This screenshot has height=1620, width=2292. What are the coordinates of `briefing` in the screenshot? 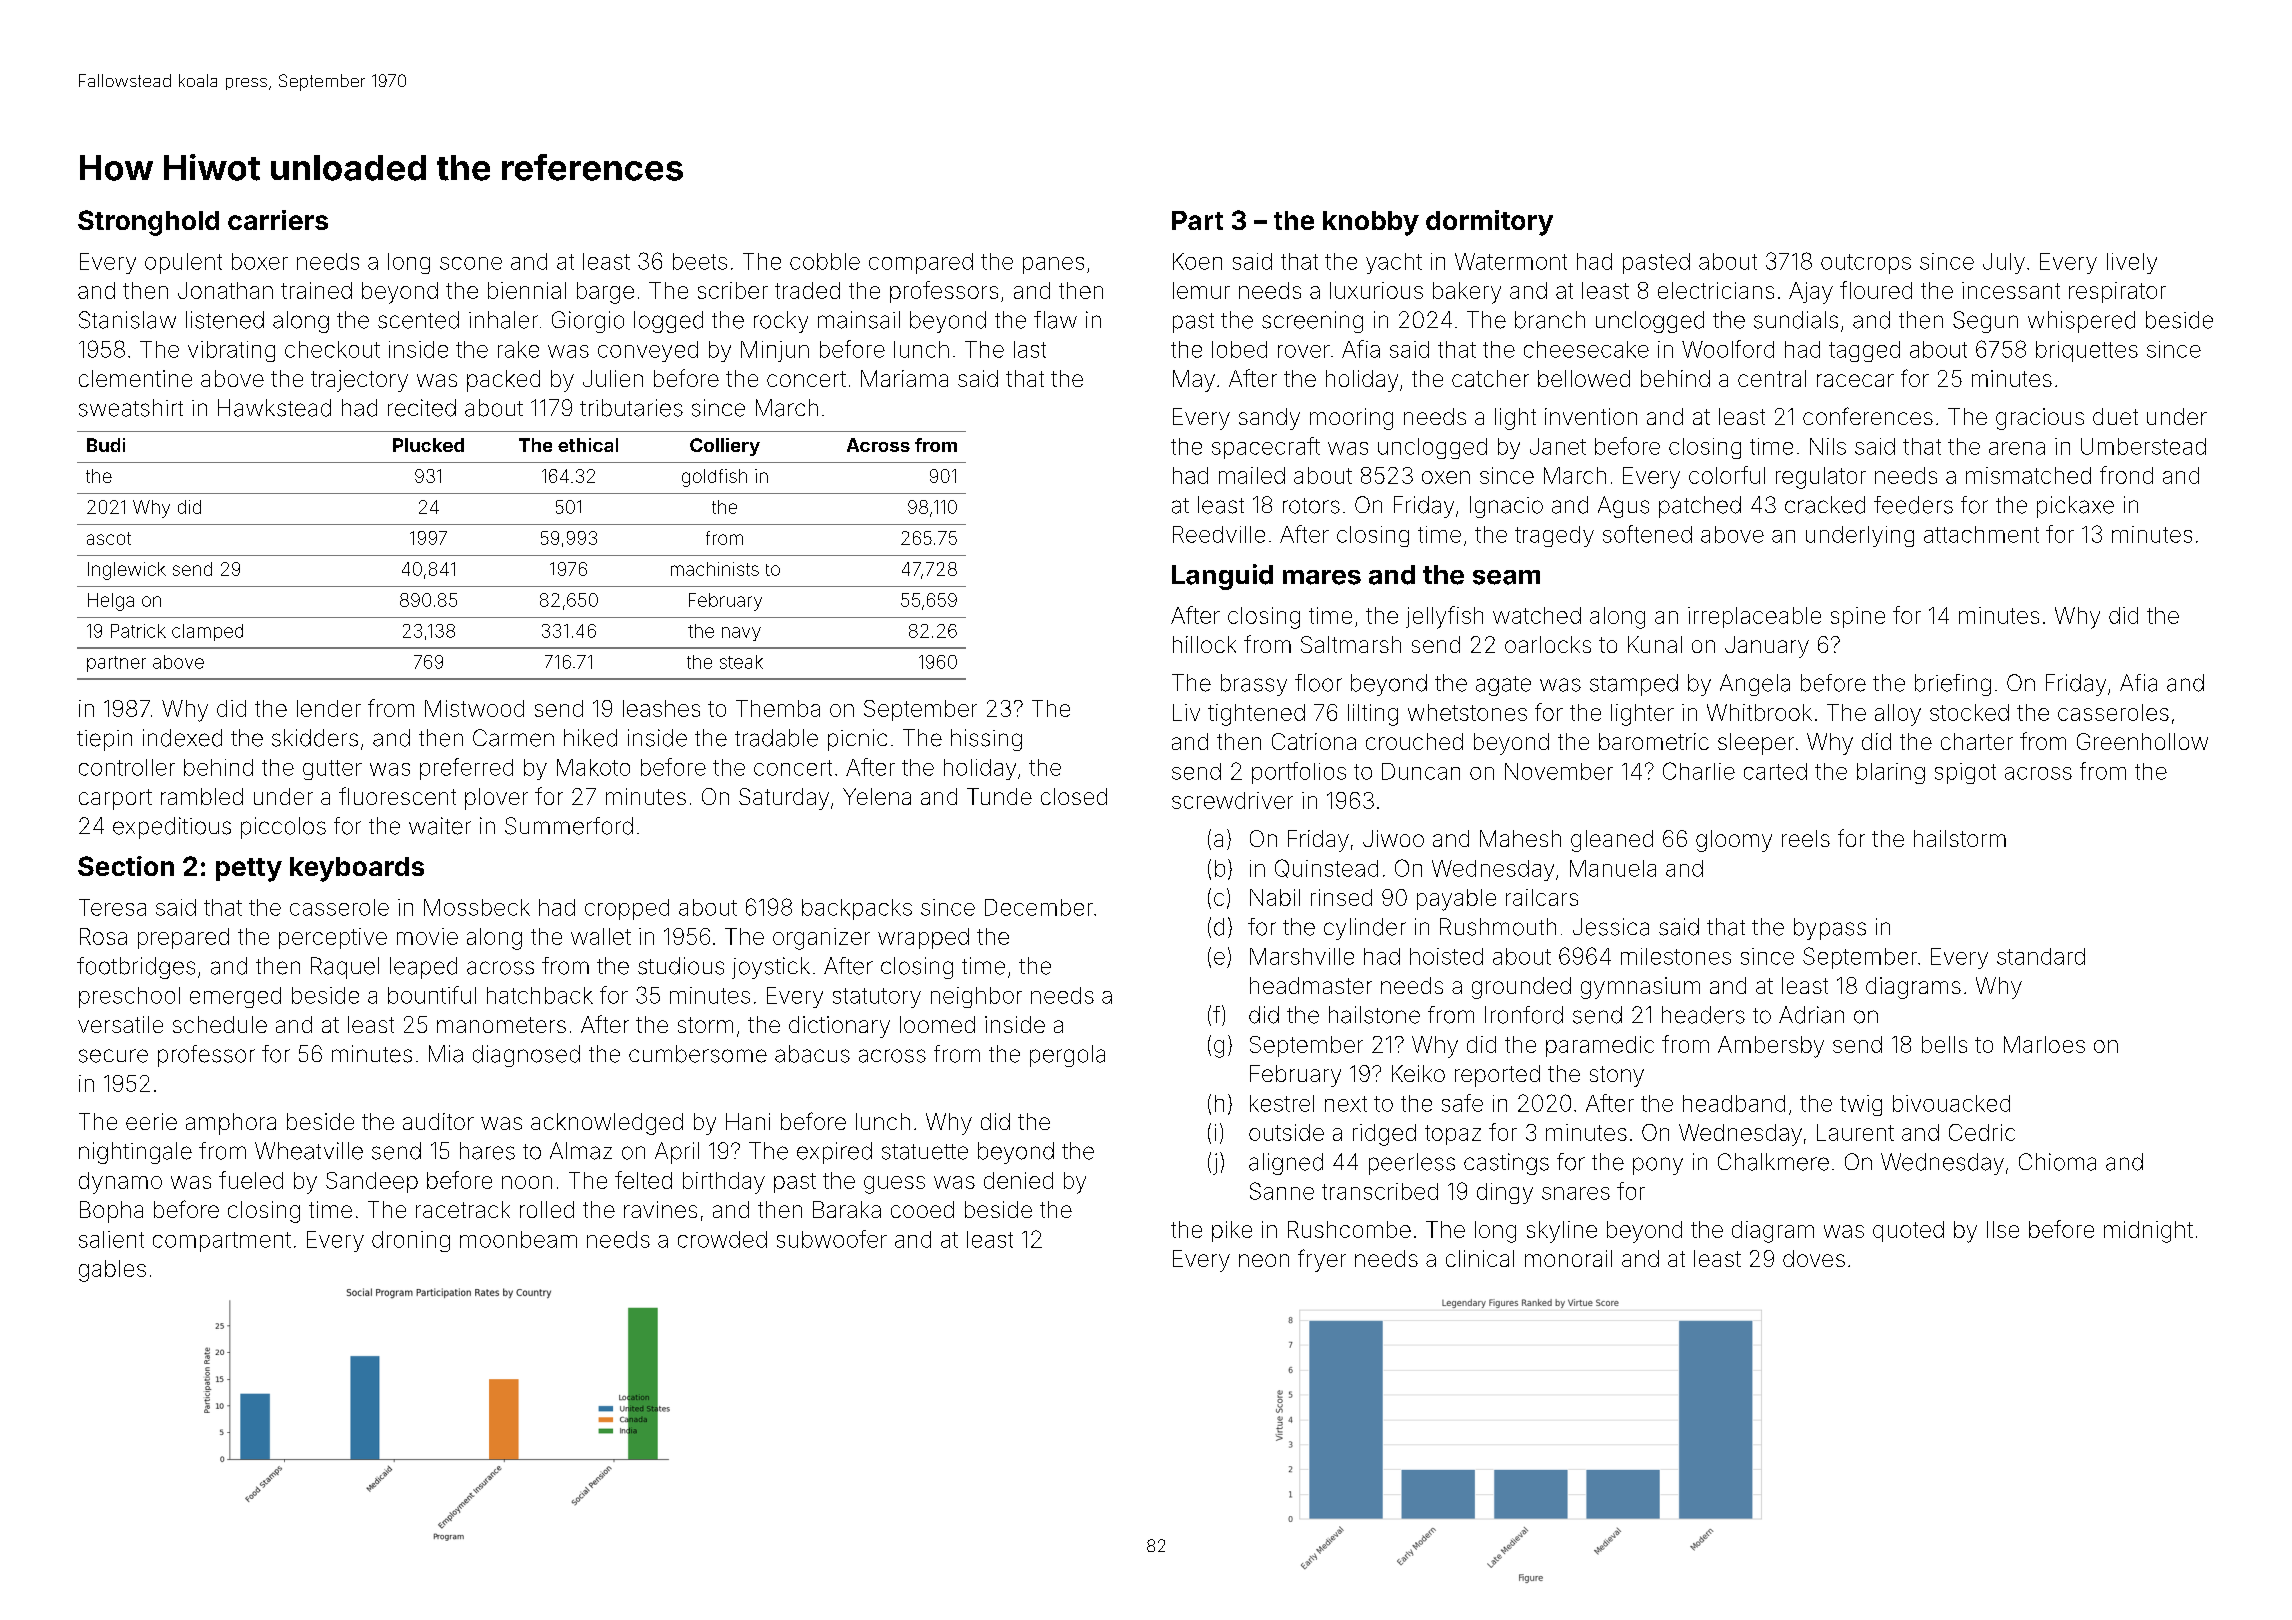 It's located at (1953, 685).
